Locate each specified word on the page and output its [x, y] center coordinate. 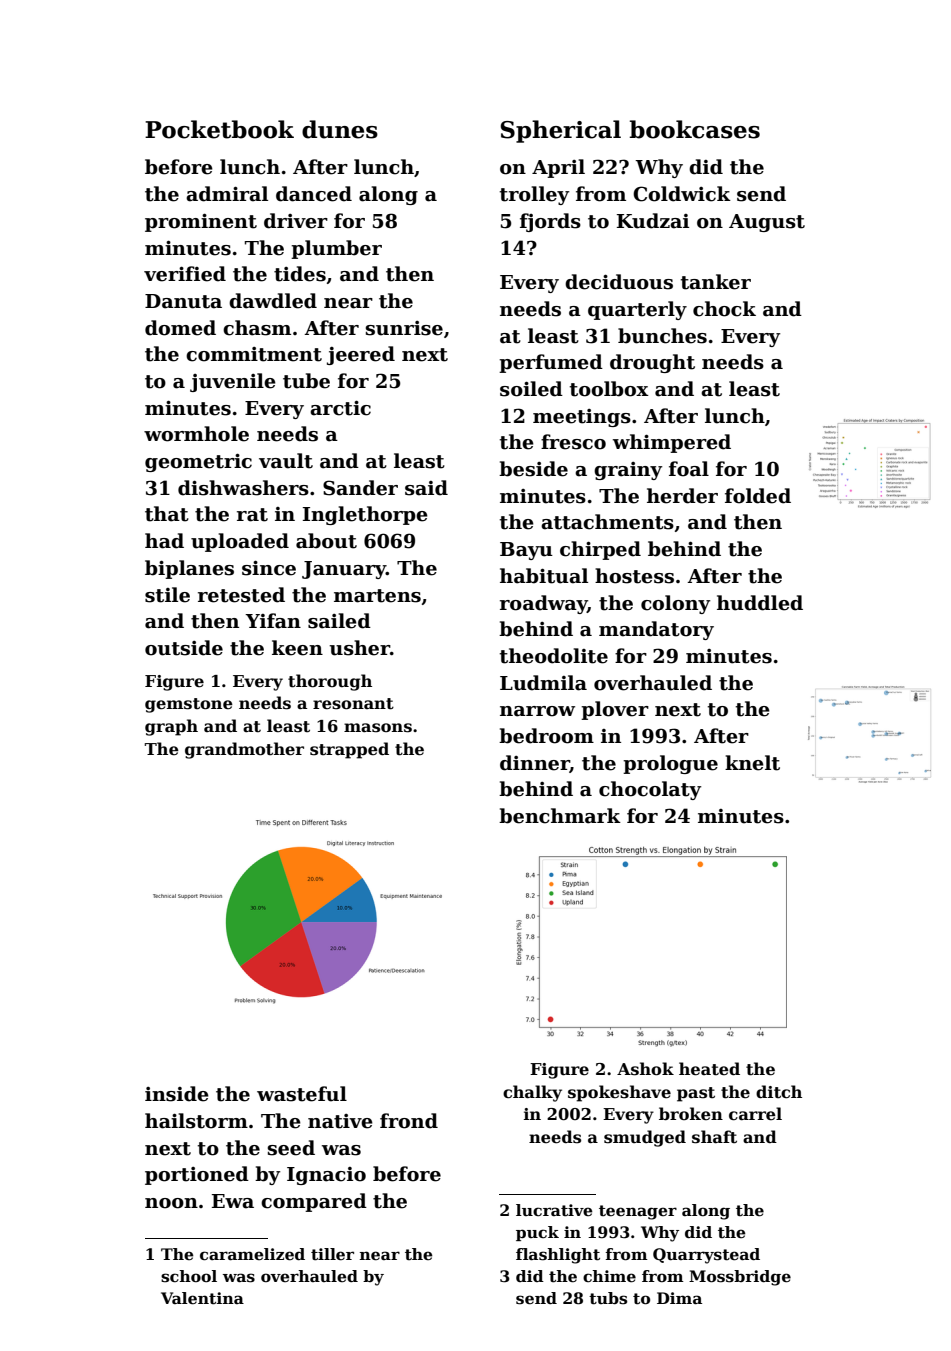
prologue [670, 764]
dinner [535, 763]
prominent [201, 222]
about [326, 541]
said [426, 488]
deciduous [619, 282]
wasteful [302, 1094]
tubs [608, 1298]
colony [675, 604]
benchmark [560, 816]
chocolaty [650, 790]
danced [314, 194]
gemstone [189, 705]
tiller [332, 1254]
